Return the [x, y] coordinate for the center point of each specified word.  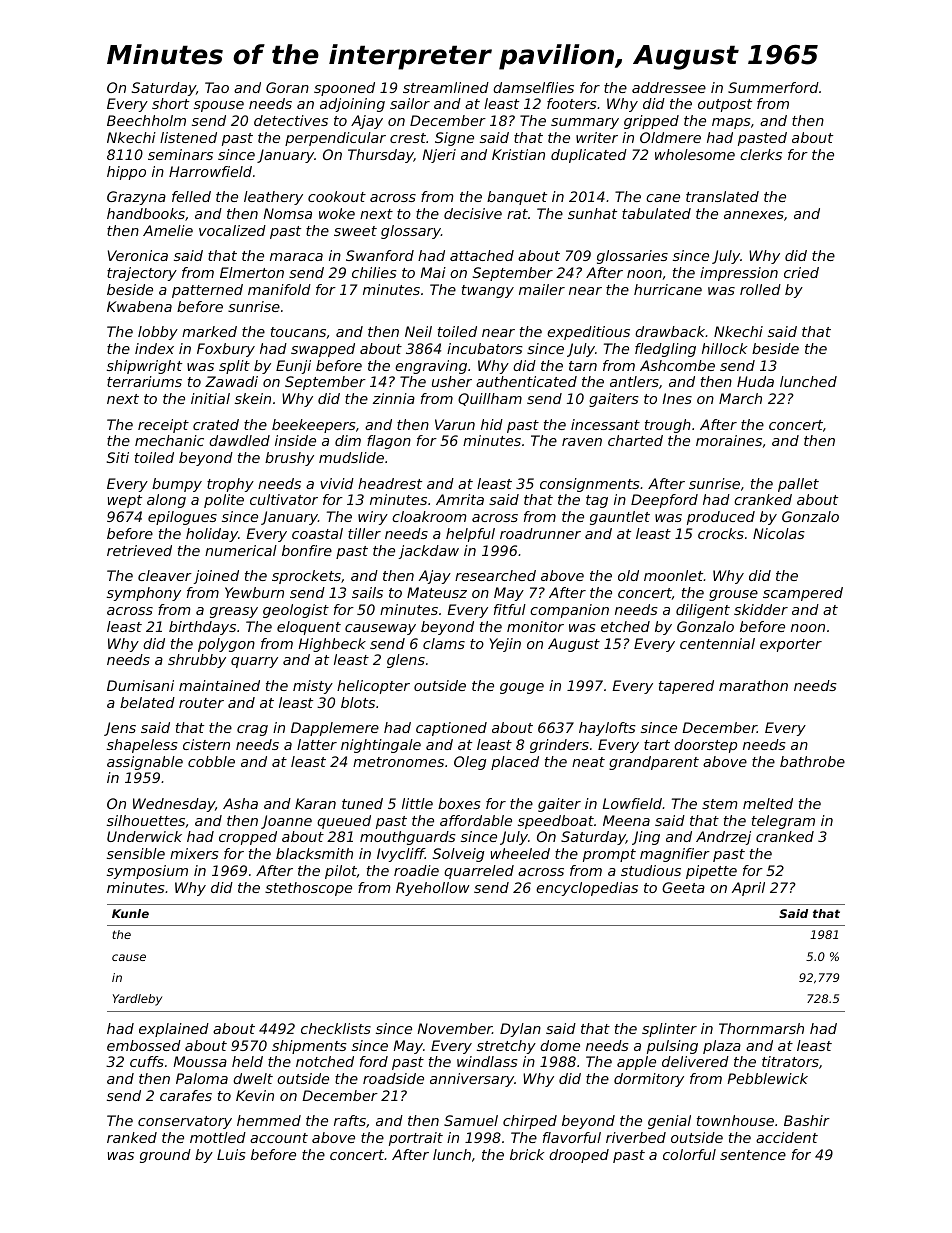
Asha [240, 803]
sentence [753, 1155]
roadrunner [540, 533]
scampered [803, 594]
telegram [783, 822]
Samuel [471, 1120]
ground [165, 1156]
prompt [609, 855]
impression [739, 274]
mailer [542, 289]
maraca [296, 257]
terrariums [144, 381]
